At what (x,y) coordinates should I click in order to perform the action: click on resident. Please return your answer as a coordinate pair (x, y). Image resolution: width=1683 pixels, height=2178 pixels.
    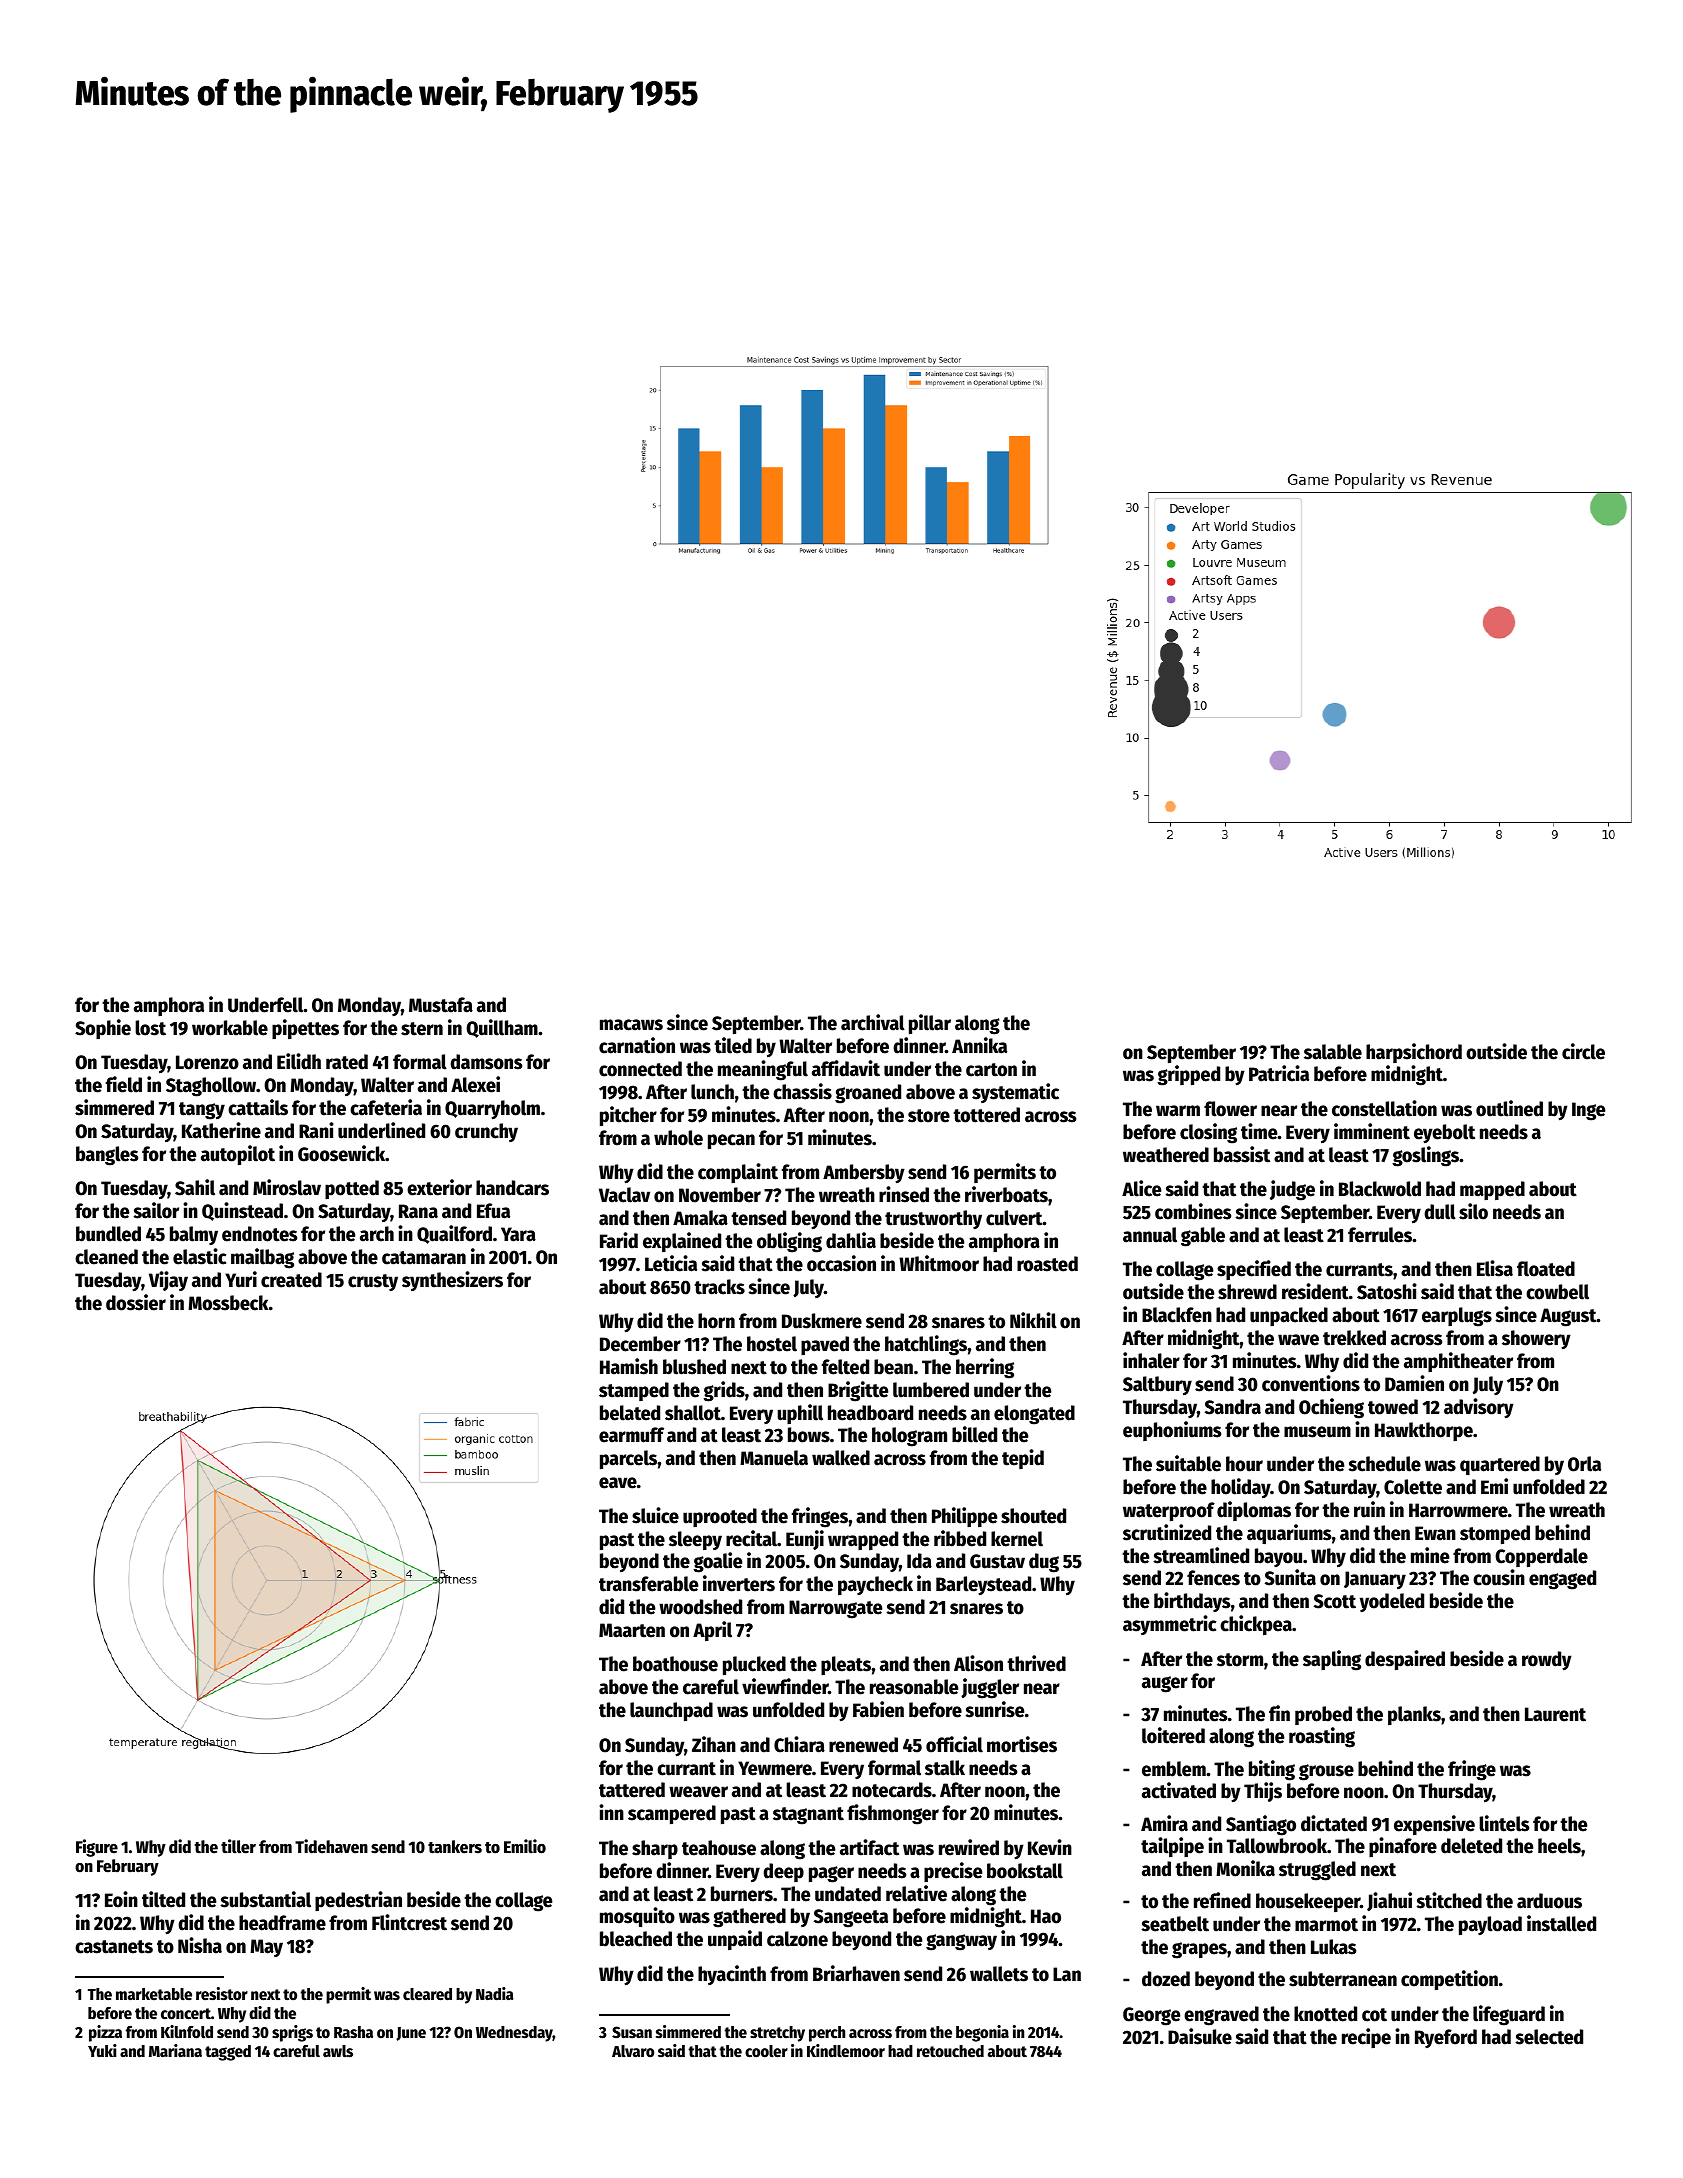
    Looking at the image, I should click on (1315, 1291).
